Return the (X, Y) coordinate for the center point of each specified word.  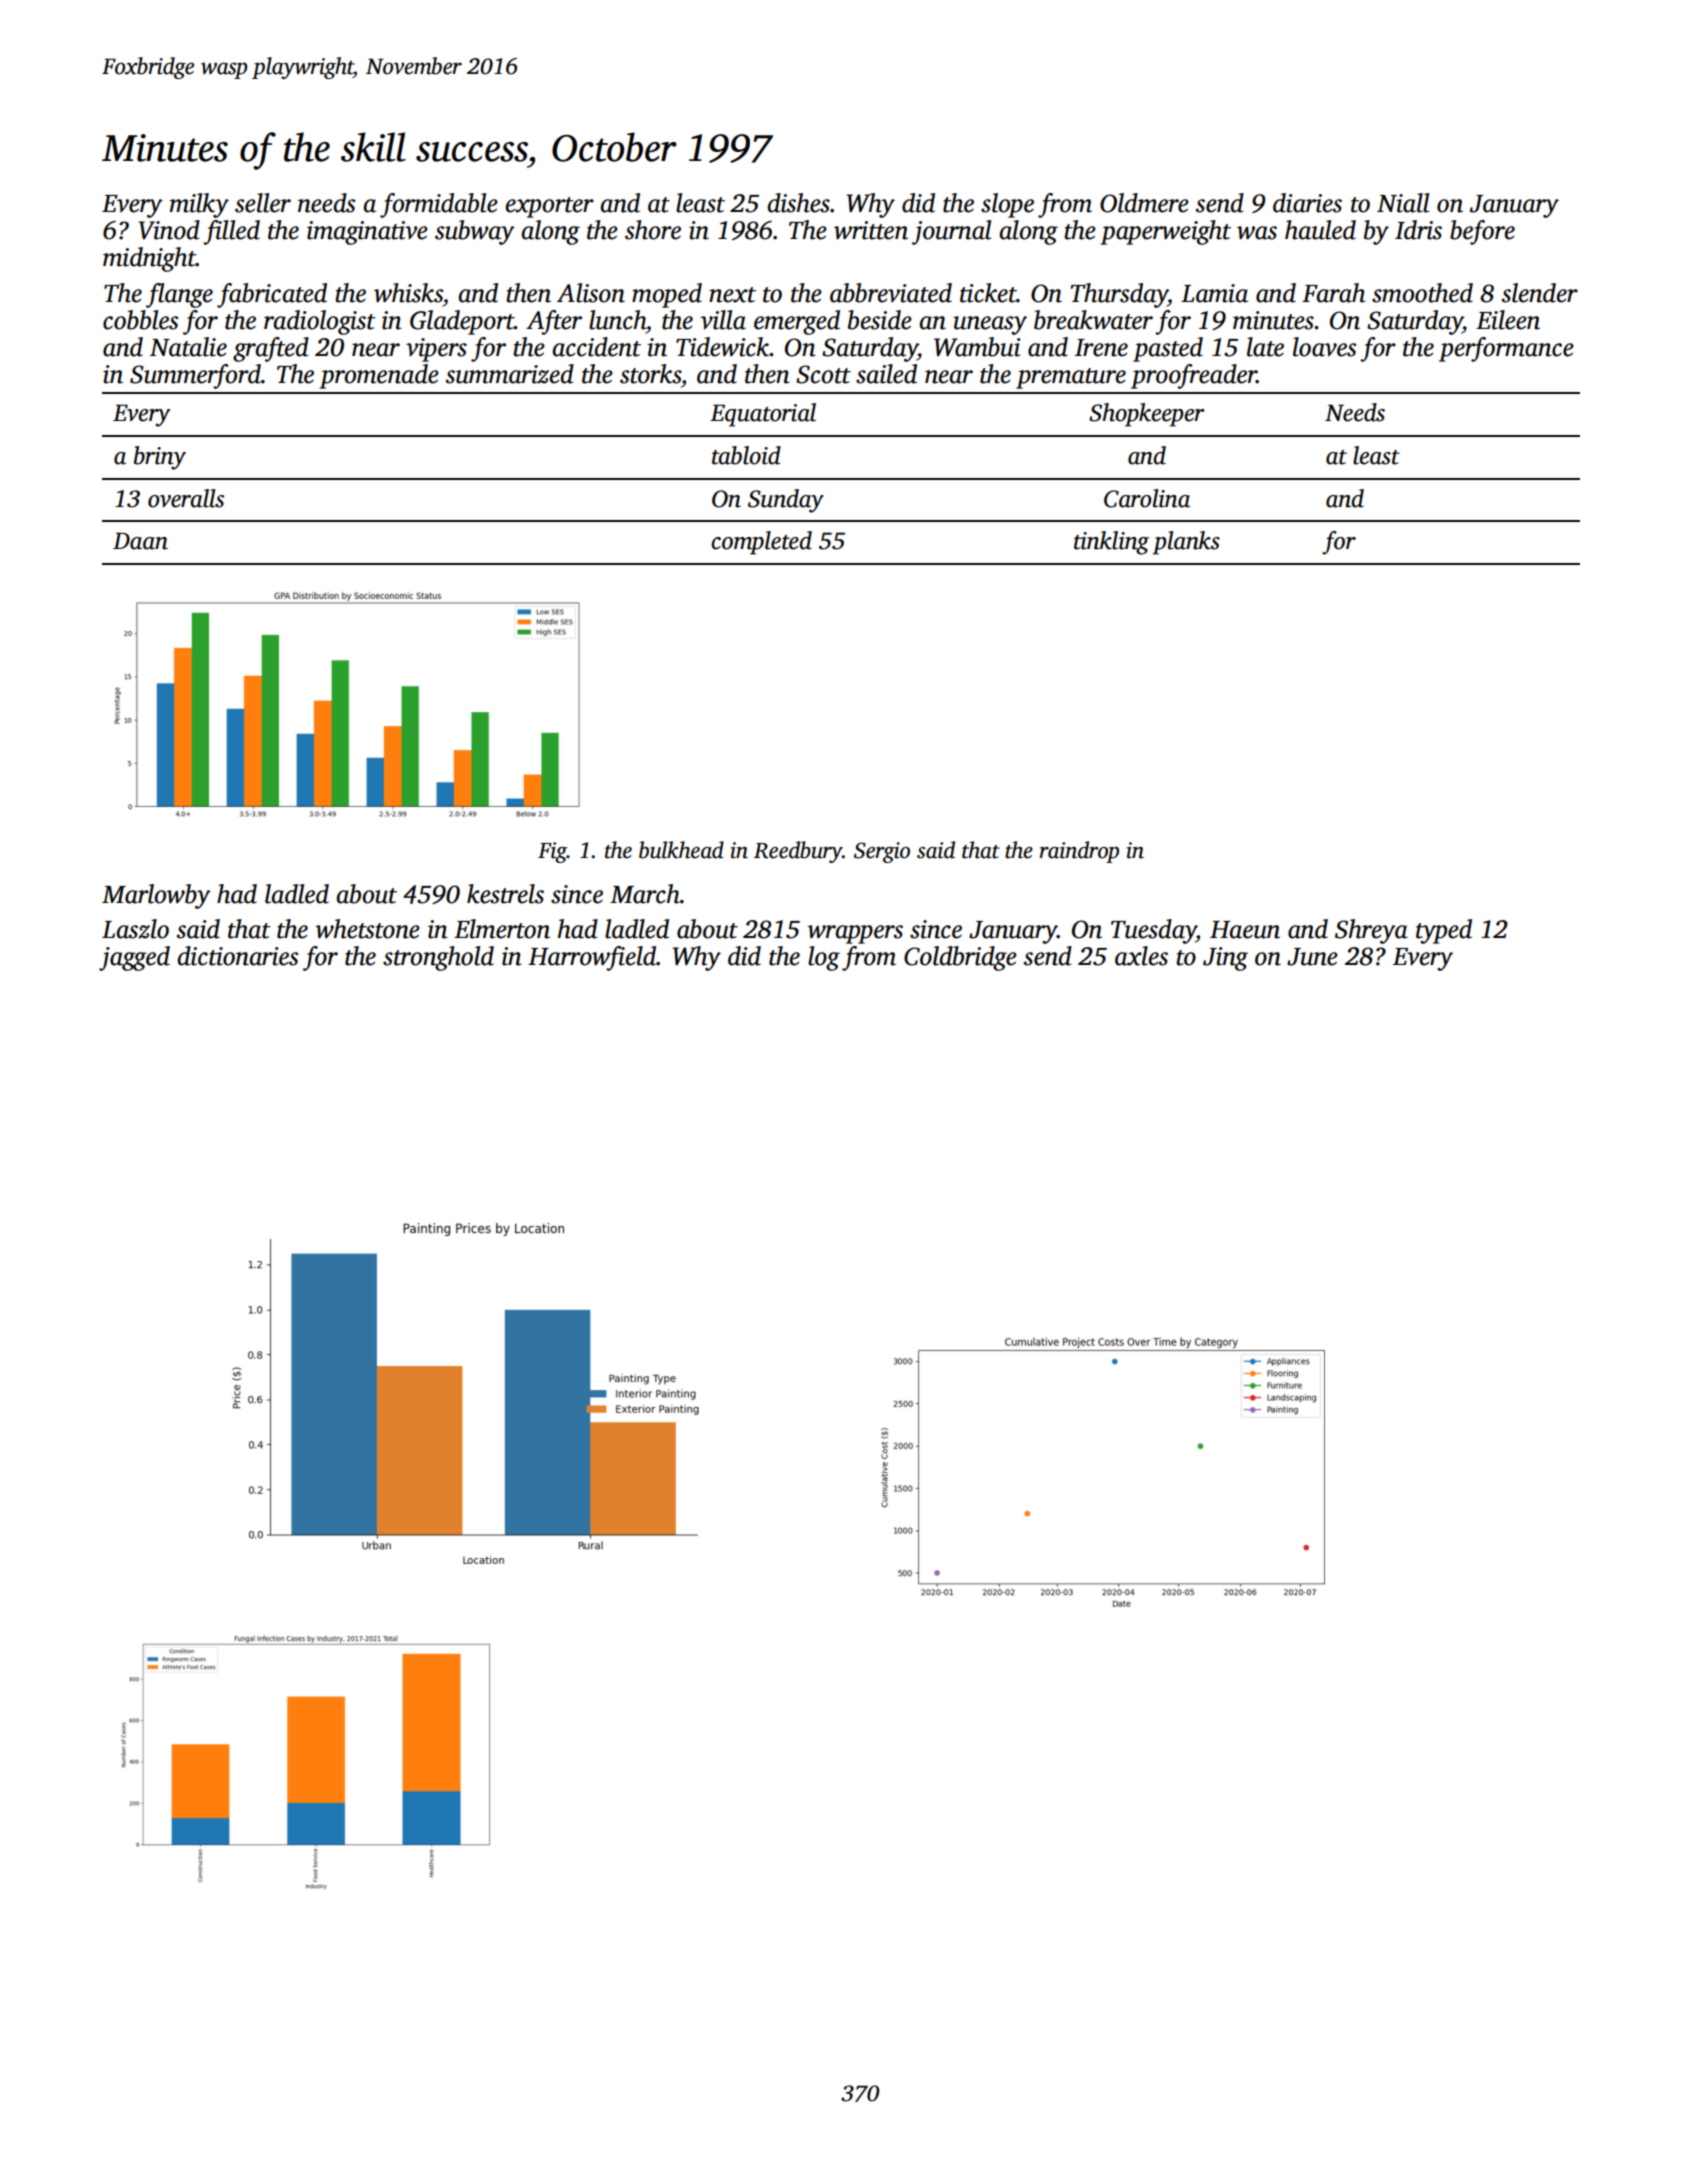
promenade (379, 376)
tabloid (746, 455)
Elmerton (502, 929)
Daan (140, 541)
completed (761, 543)
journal (951, 232)
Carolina (1147, 498)
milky (199, 205)
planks (1186, 543)
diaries (1307, 203)
